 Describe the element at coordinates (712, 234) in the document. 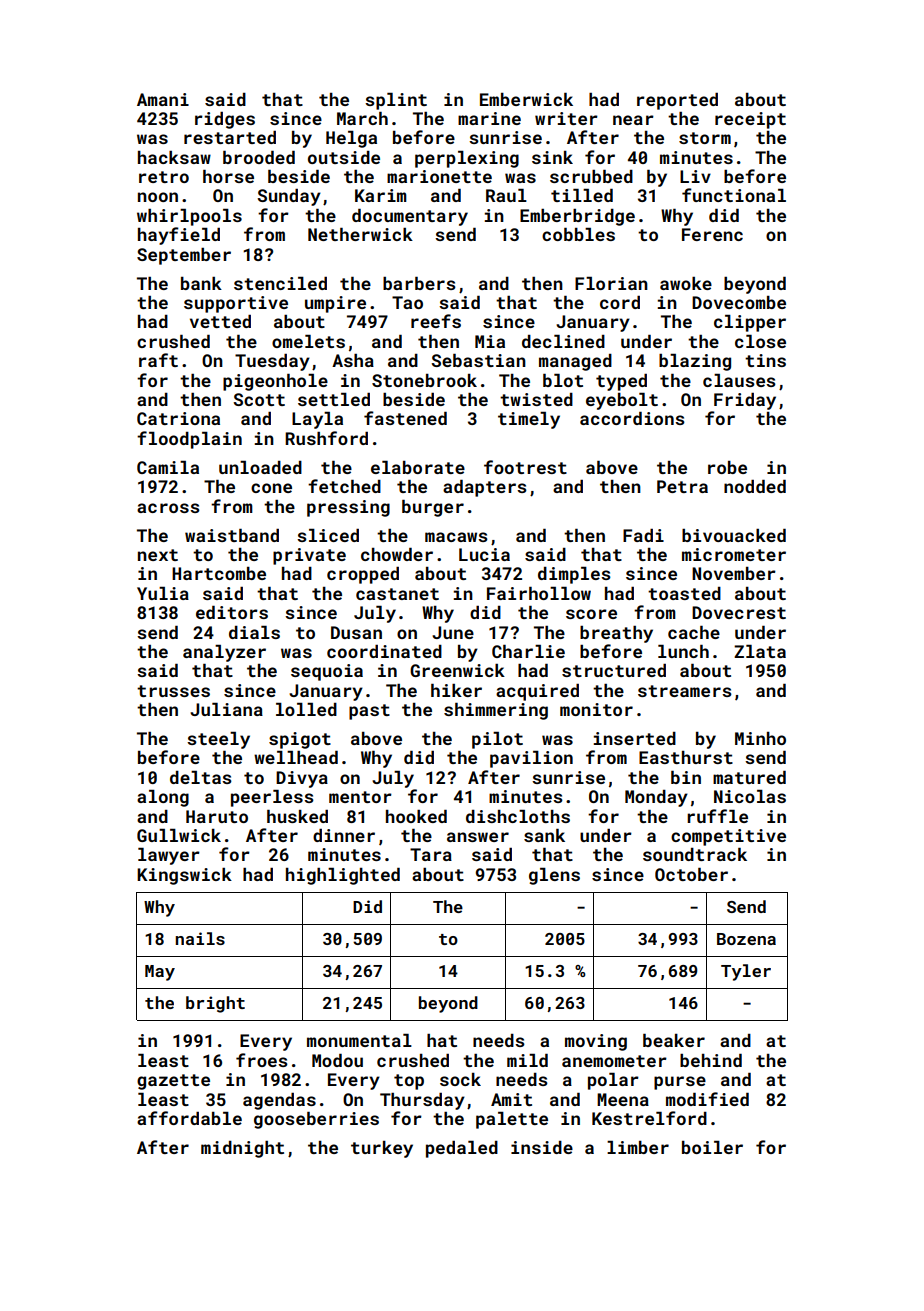

I see `Ferenc` at that location.
